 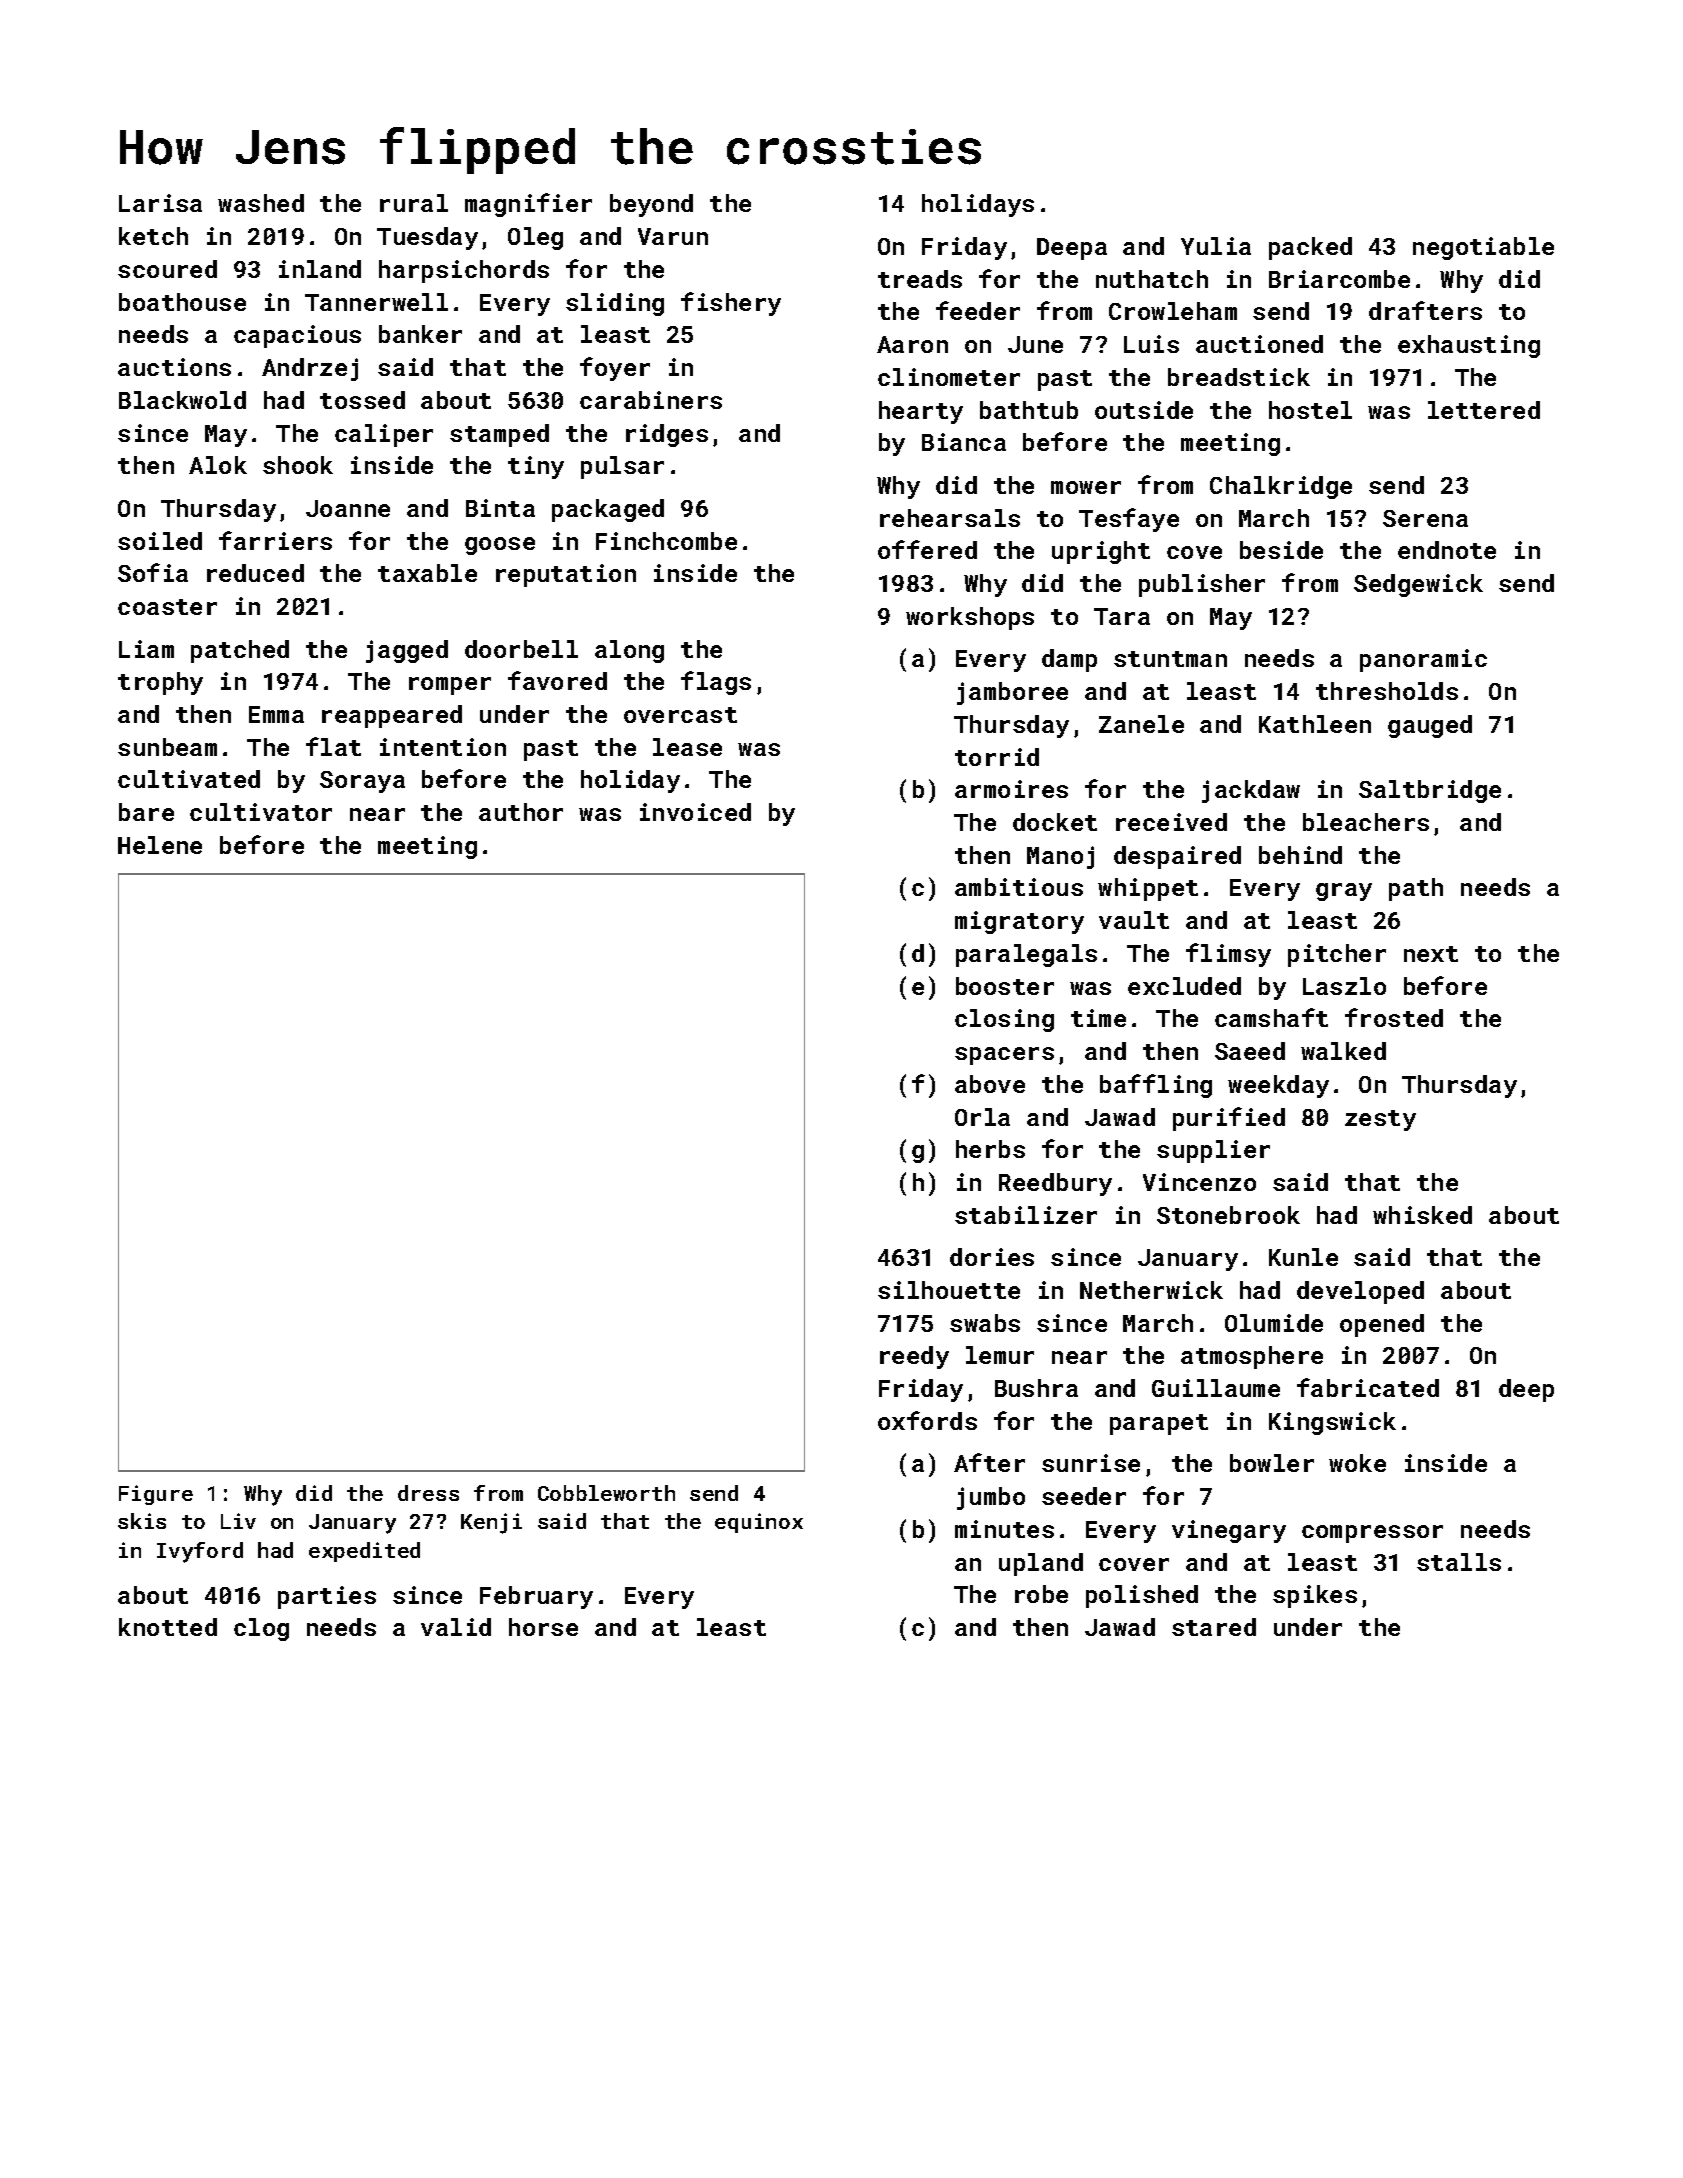 I want to click on beyond, so click(x=651, y=205).
